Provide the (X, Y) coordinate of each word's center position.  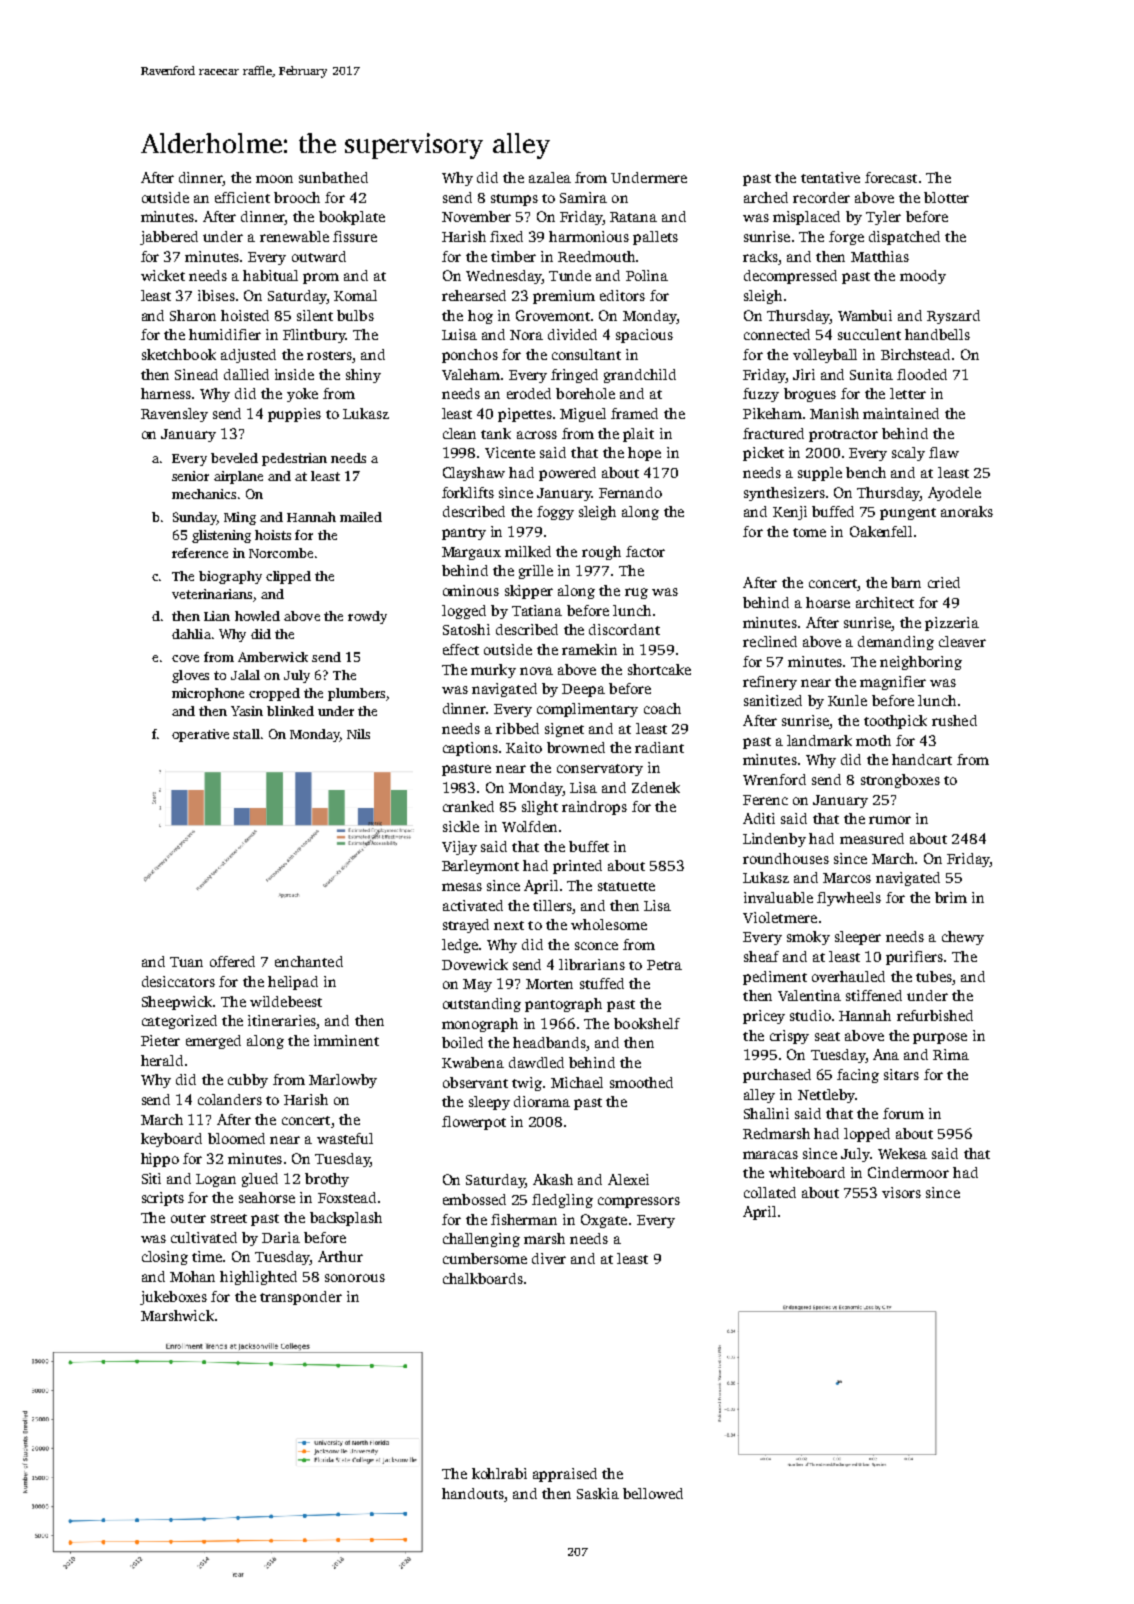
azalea (550, 177)
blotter (946, 197)
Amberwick (273, 657)
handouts (473, 1493)
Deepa (583, 690)
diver (549, 1258)
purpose (940, 1038)
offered (232, 961)
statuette (626, 886)
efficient (242, 197)
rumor (890, 820)
